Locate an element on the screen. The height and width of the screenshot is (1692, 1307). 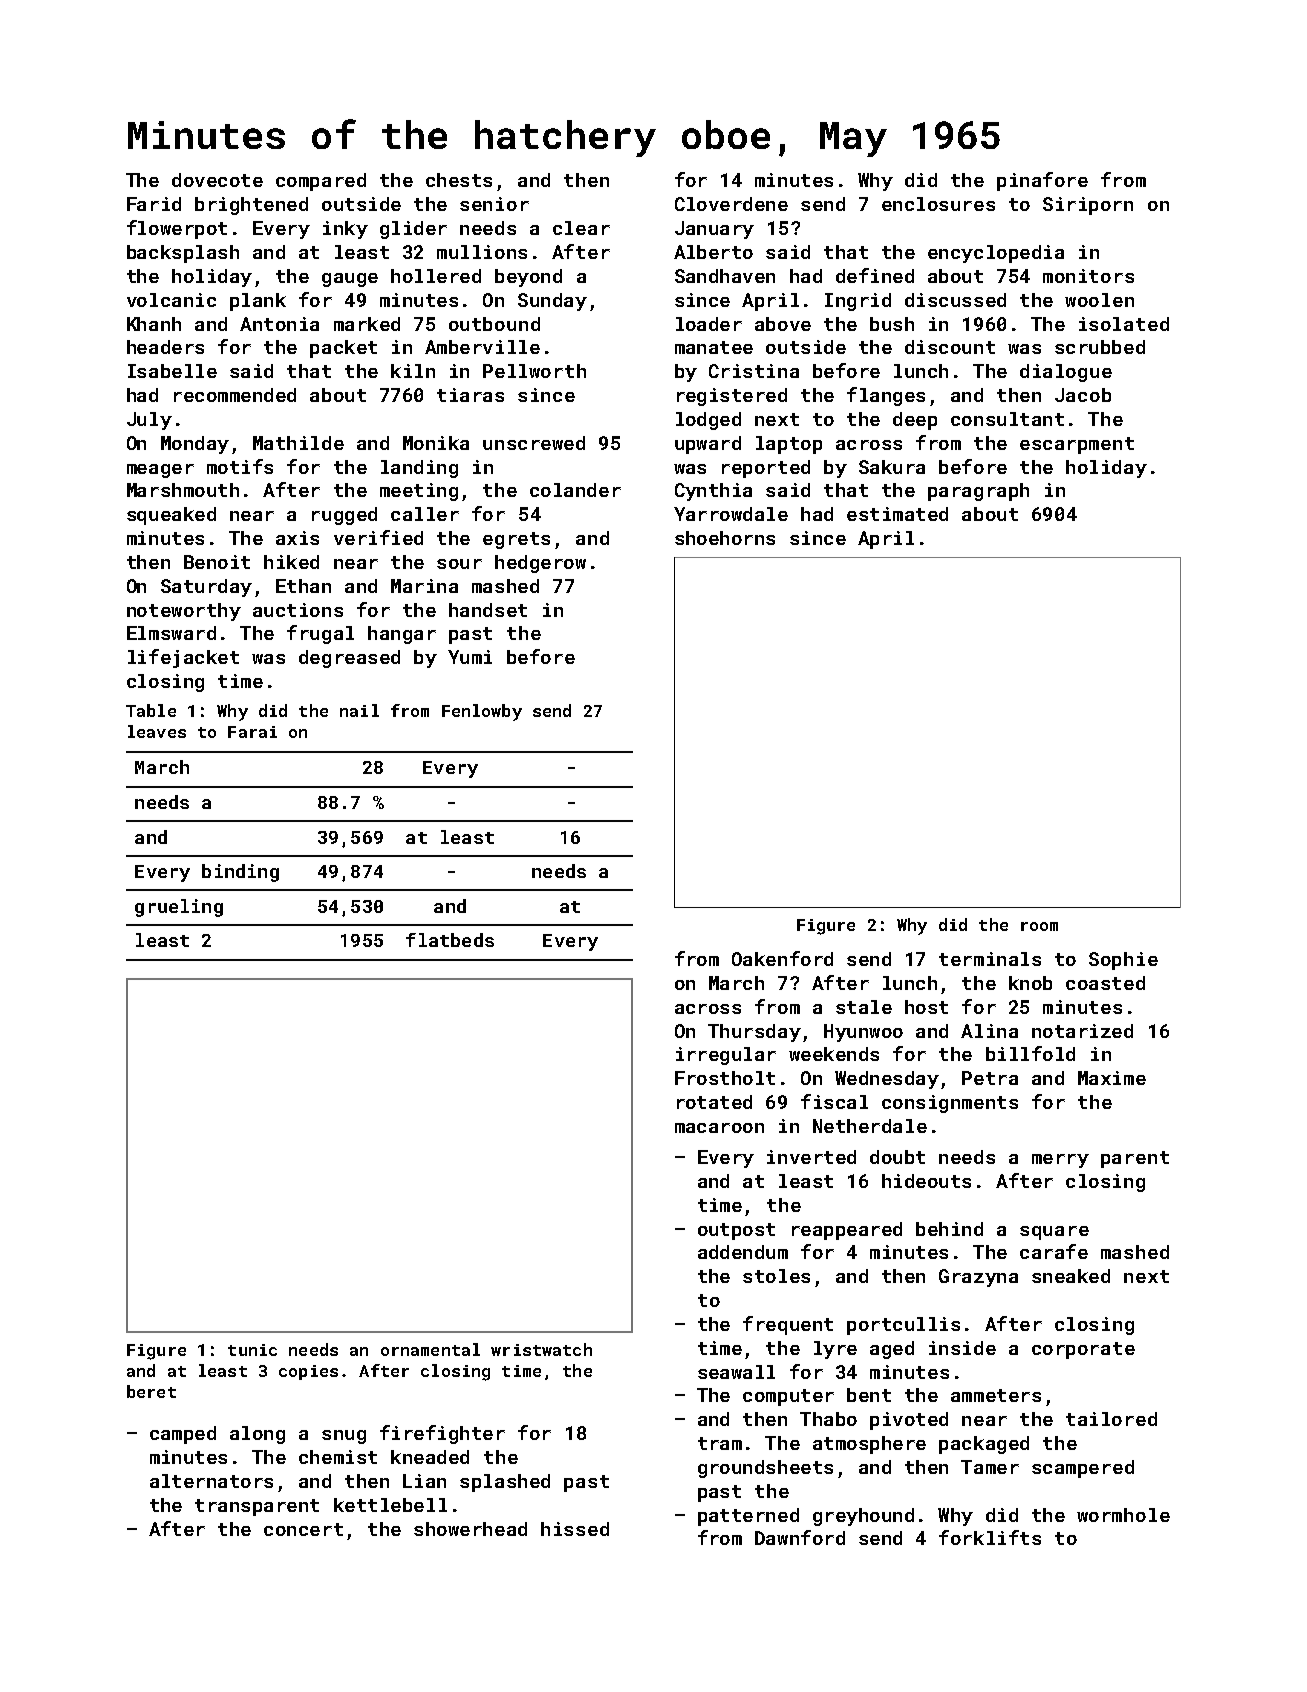
concert is located at coordinates (303, 1529).
